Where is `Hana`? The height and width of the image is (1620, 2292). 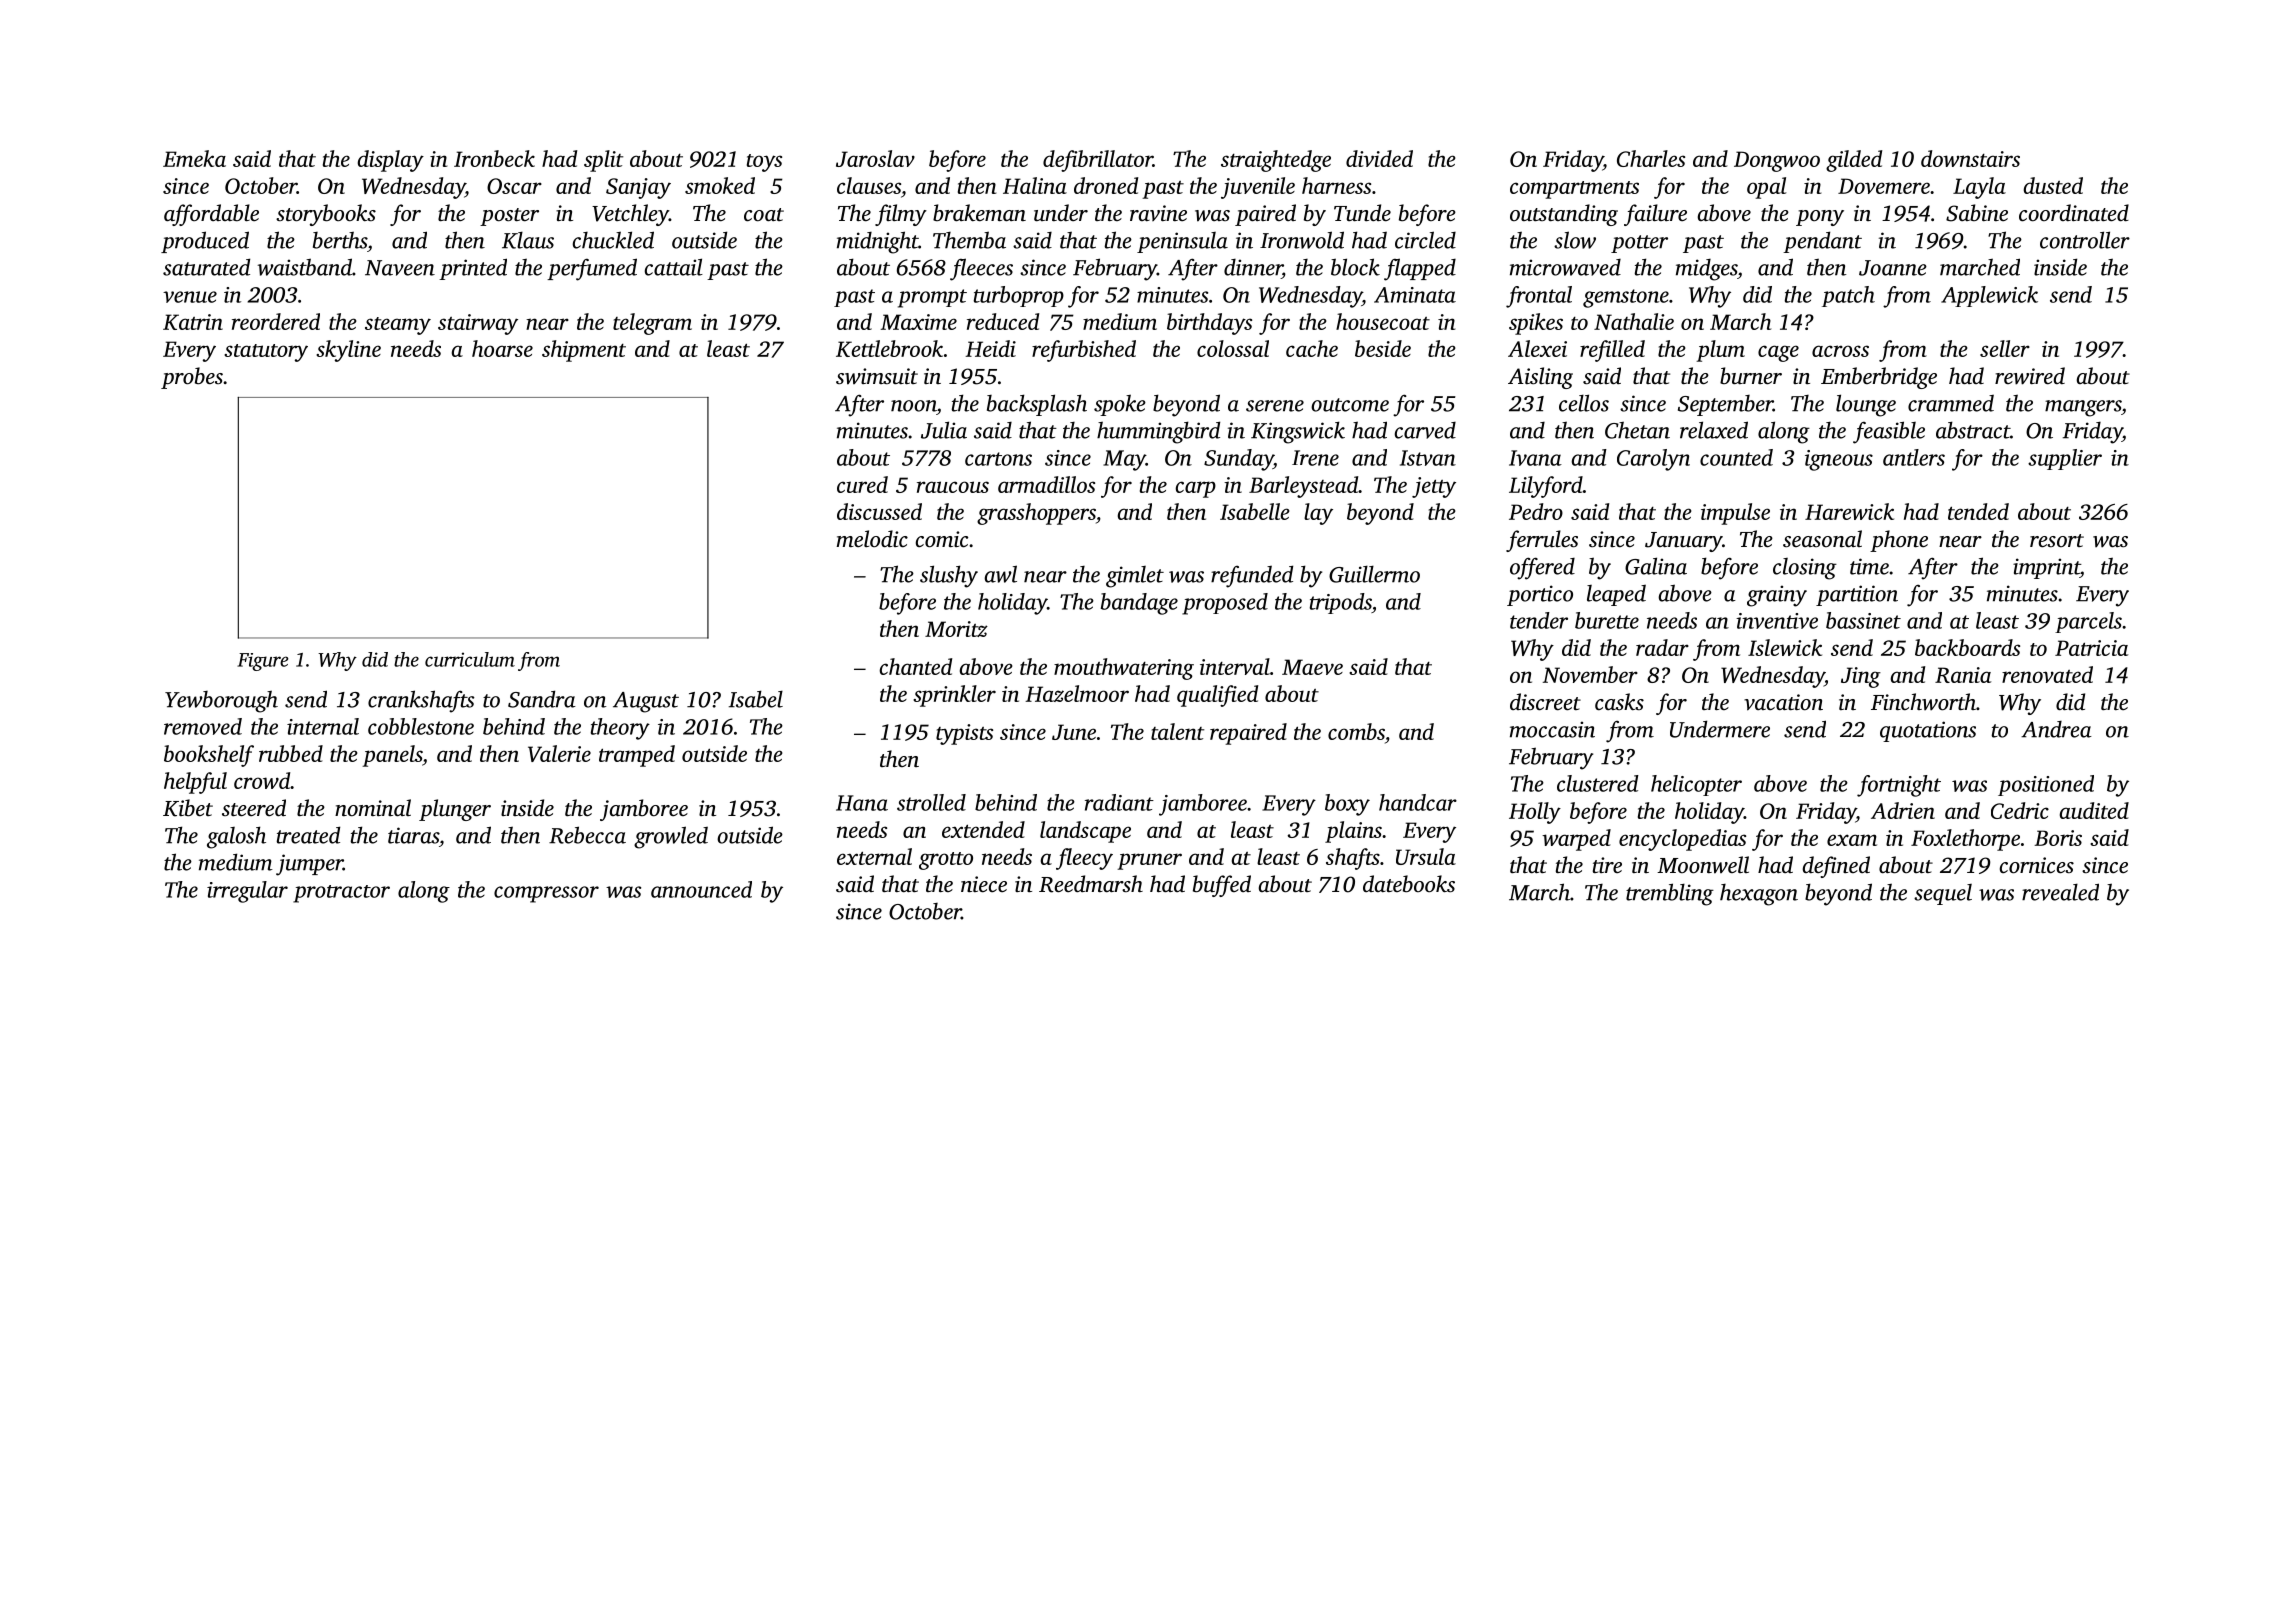
Hana is located at coordinates (862, 803).
